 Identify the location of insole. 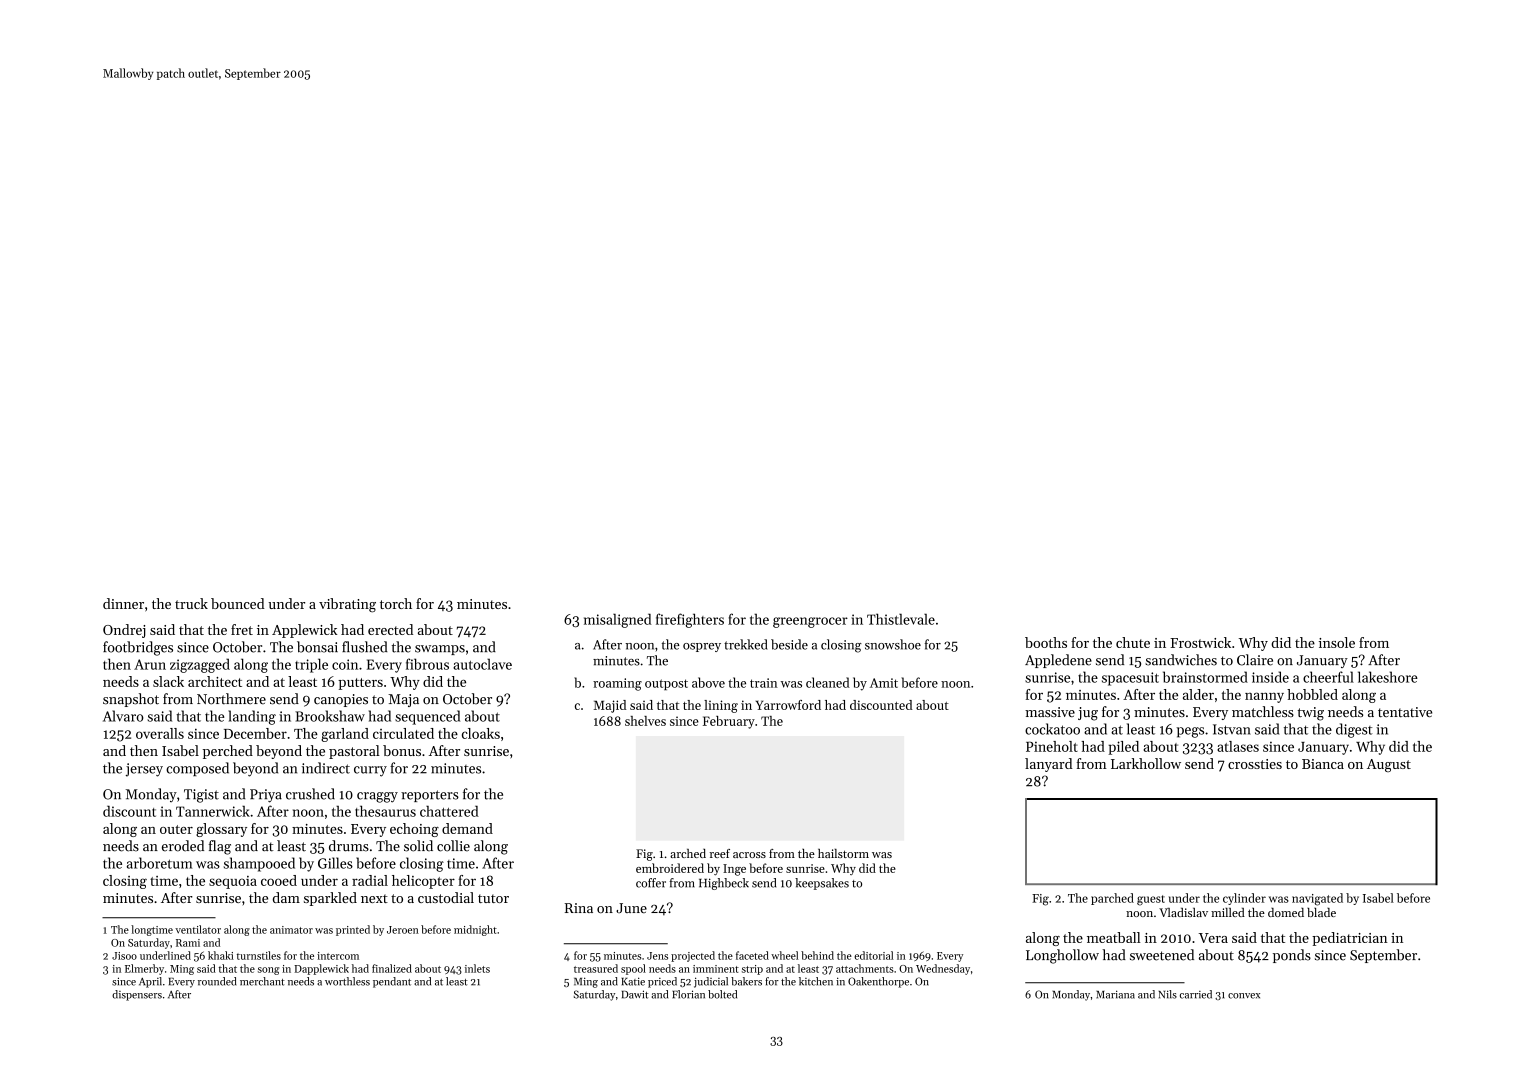
(1337, 642).
